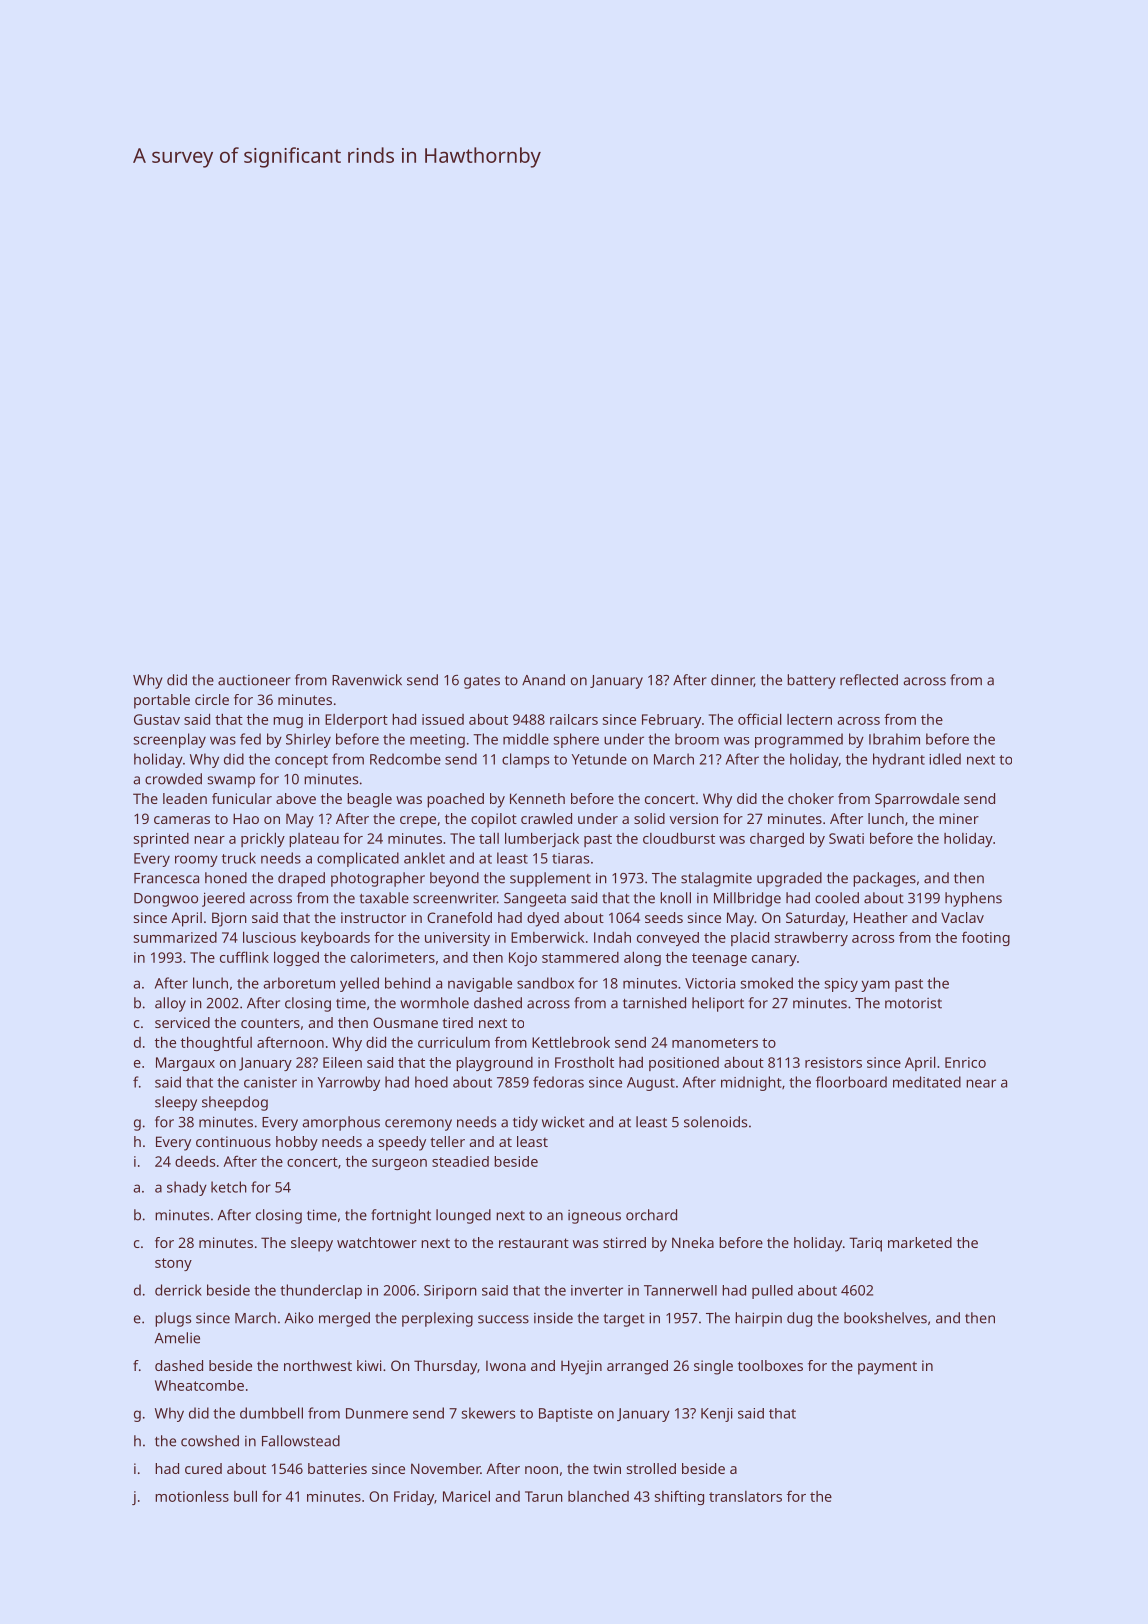 The width and height of the page is (1148, 1624). I want to click on Wheatcombe, so click(199, 1385).
